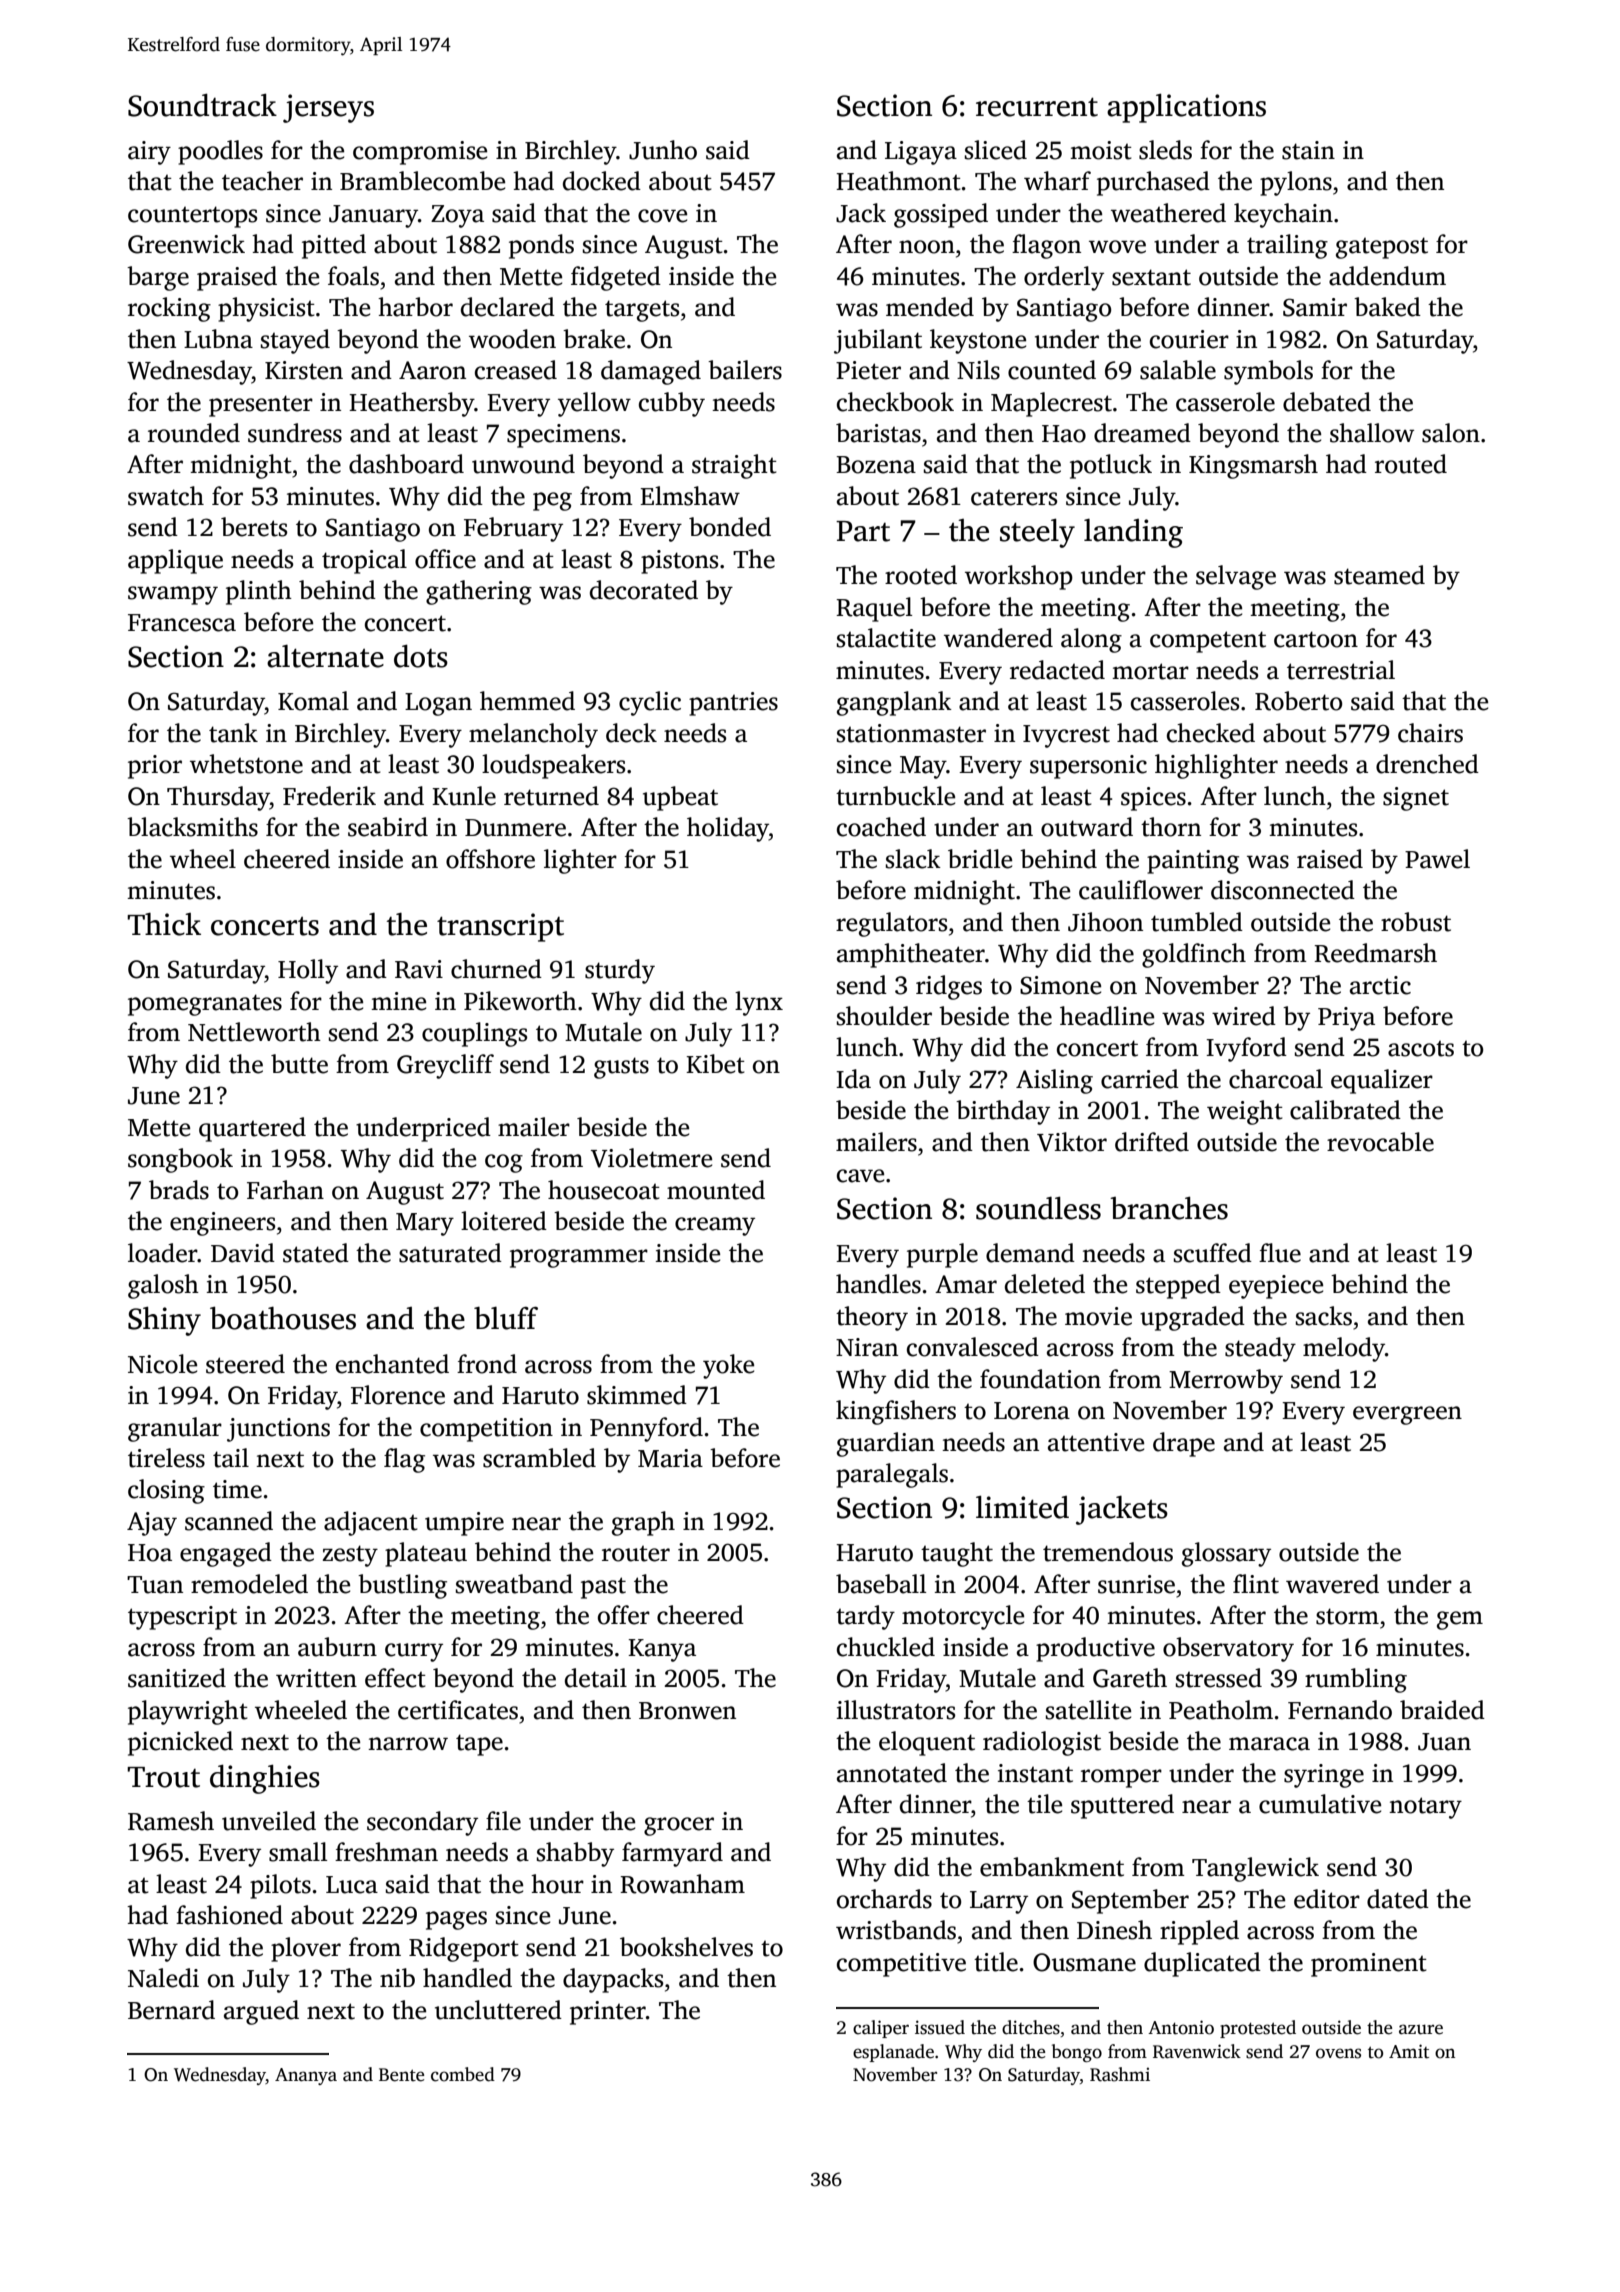 The image size is (1620, 2292). Describe the element at coordinates (205, 1005) in the image. I see `pomegranates` at that location.
